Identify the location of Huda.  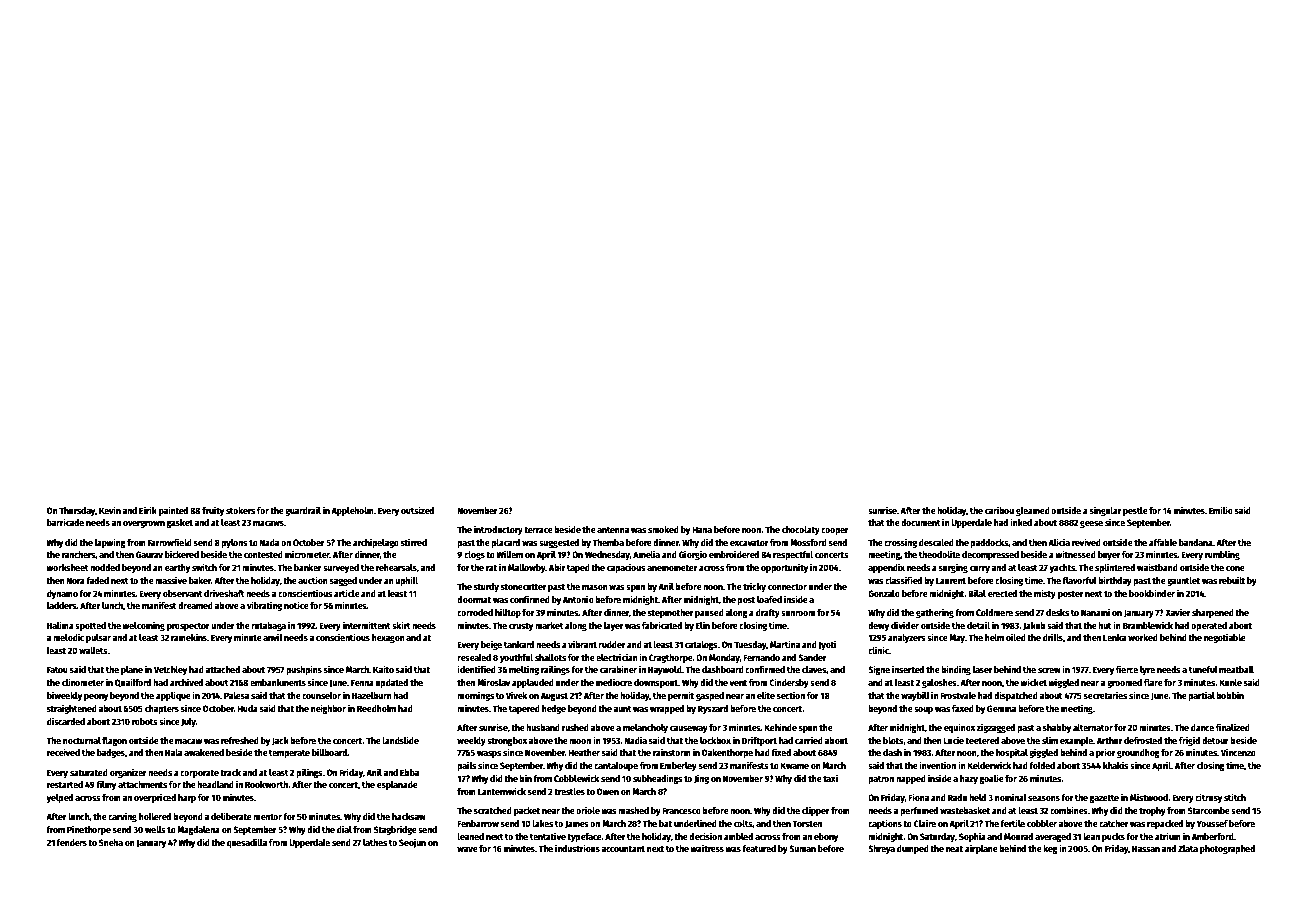
(247, 708).
